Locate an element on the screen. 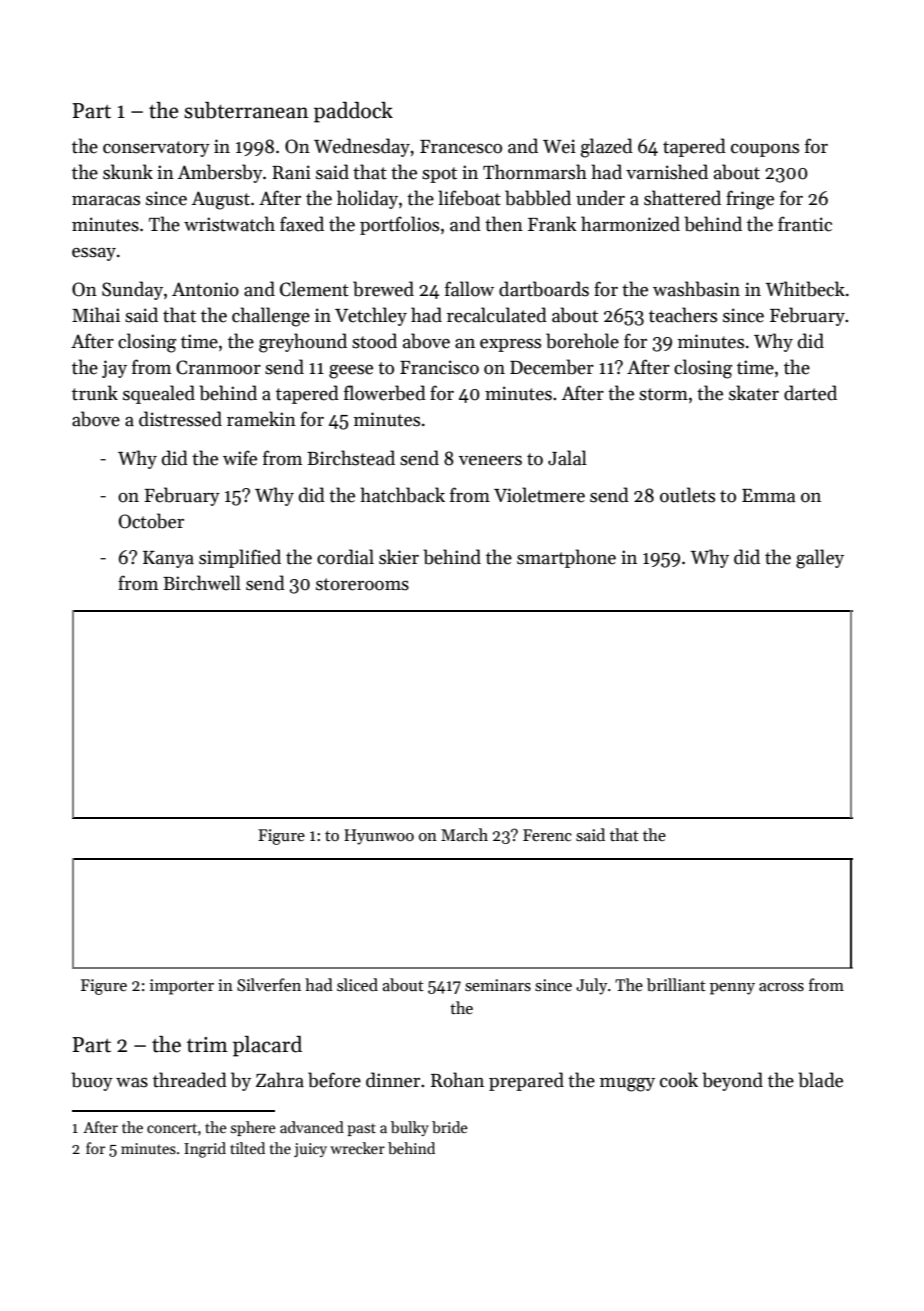 The width and height of the screenshot is (924, 1311). importer is located at coordinates (182, 987).
